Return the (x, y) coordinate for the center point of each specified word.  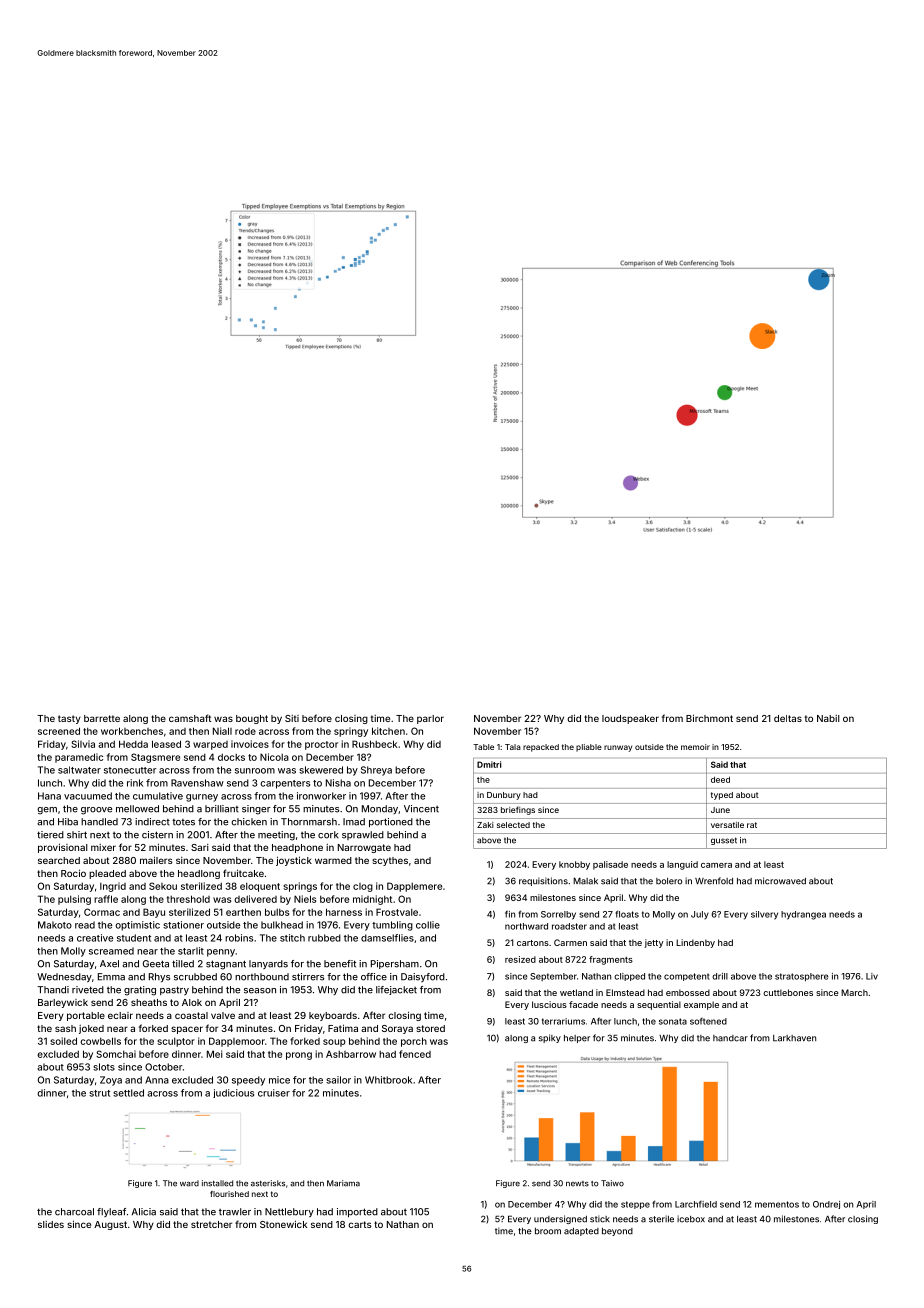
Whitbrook (388, 1080)
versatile (727, 825)
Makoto (55, 925)
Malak (585, 881)
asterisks (268, 1183)
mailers (156, 860)
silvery (764, 915)
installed (217, 1183)
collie (428, 925)
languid (682, 865)
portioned (391, 822)
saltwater (79, 770)
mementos (777, 1204)
